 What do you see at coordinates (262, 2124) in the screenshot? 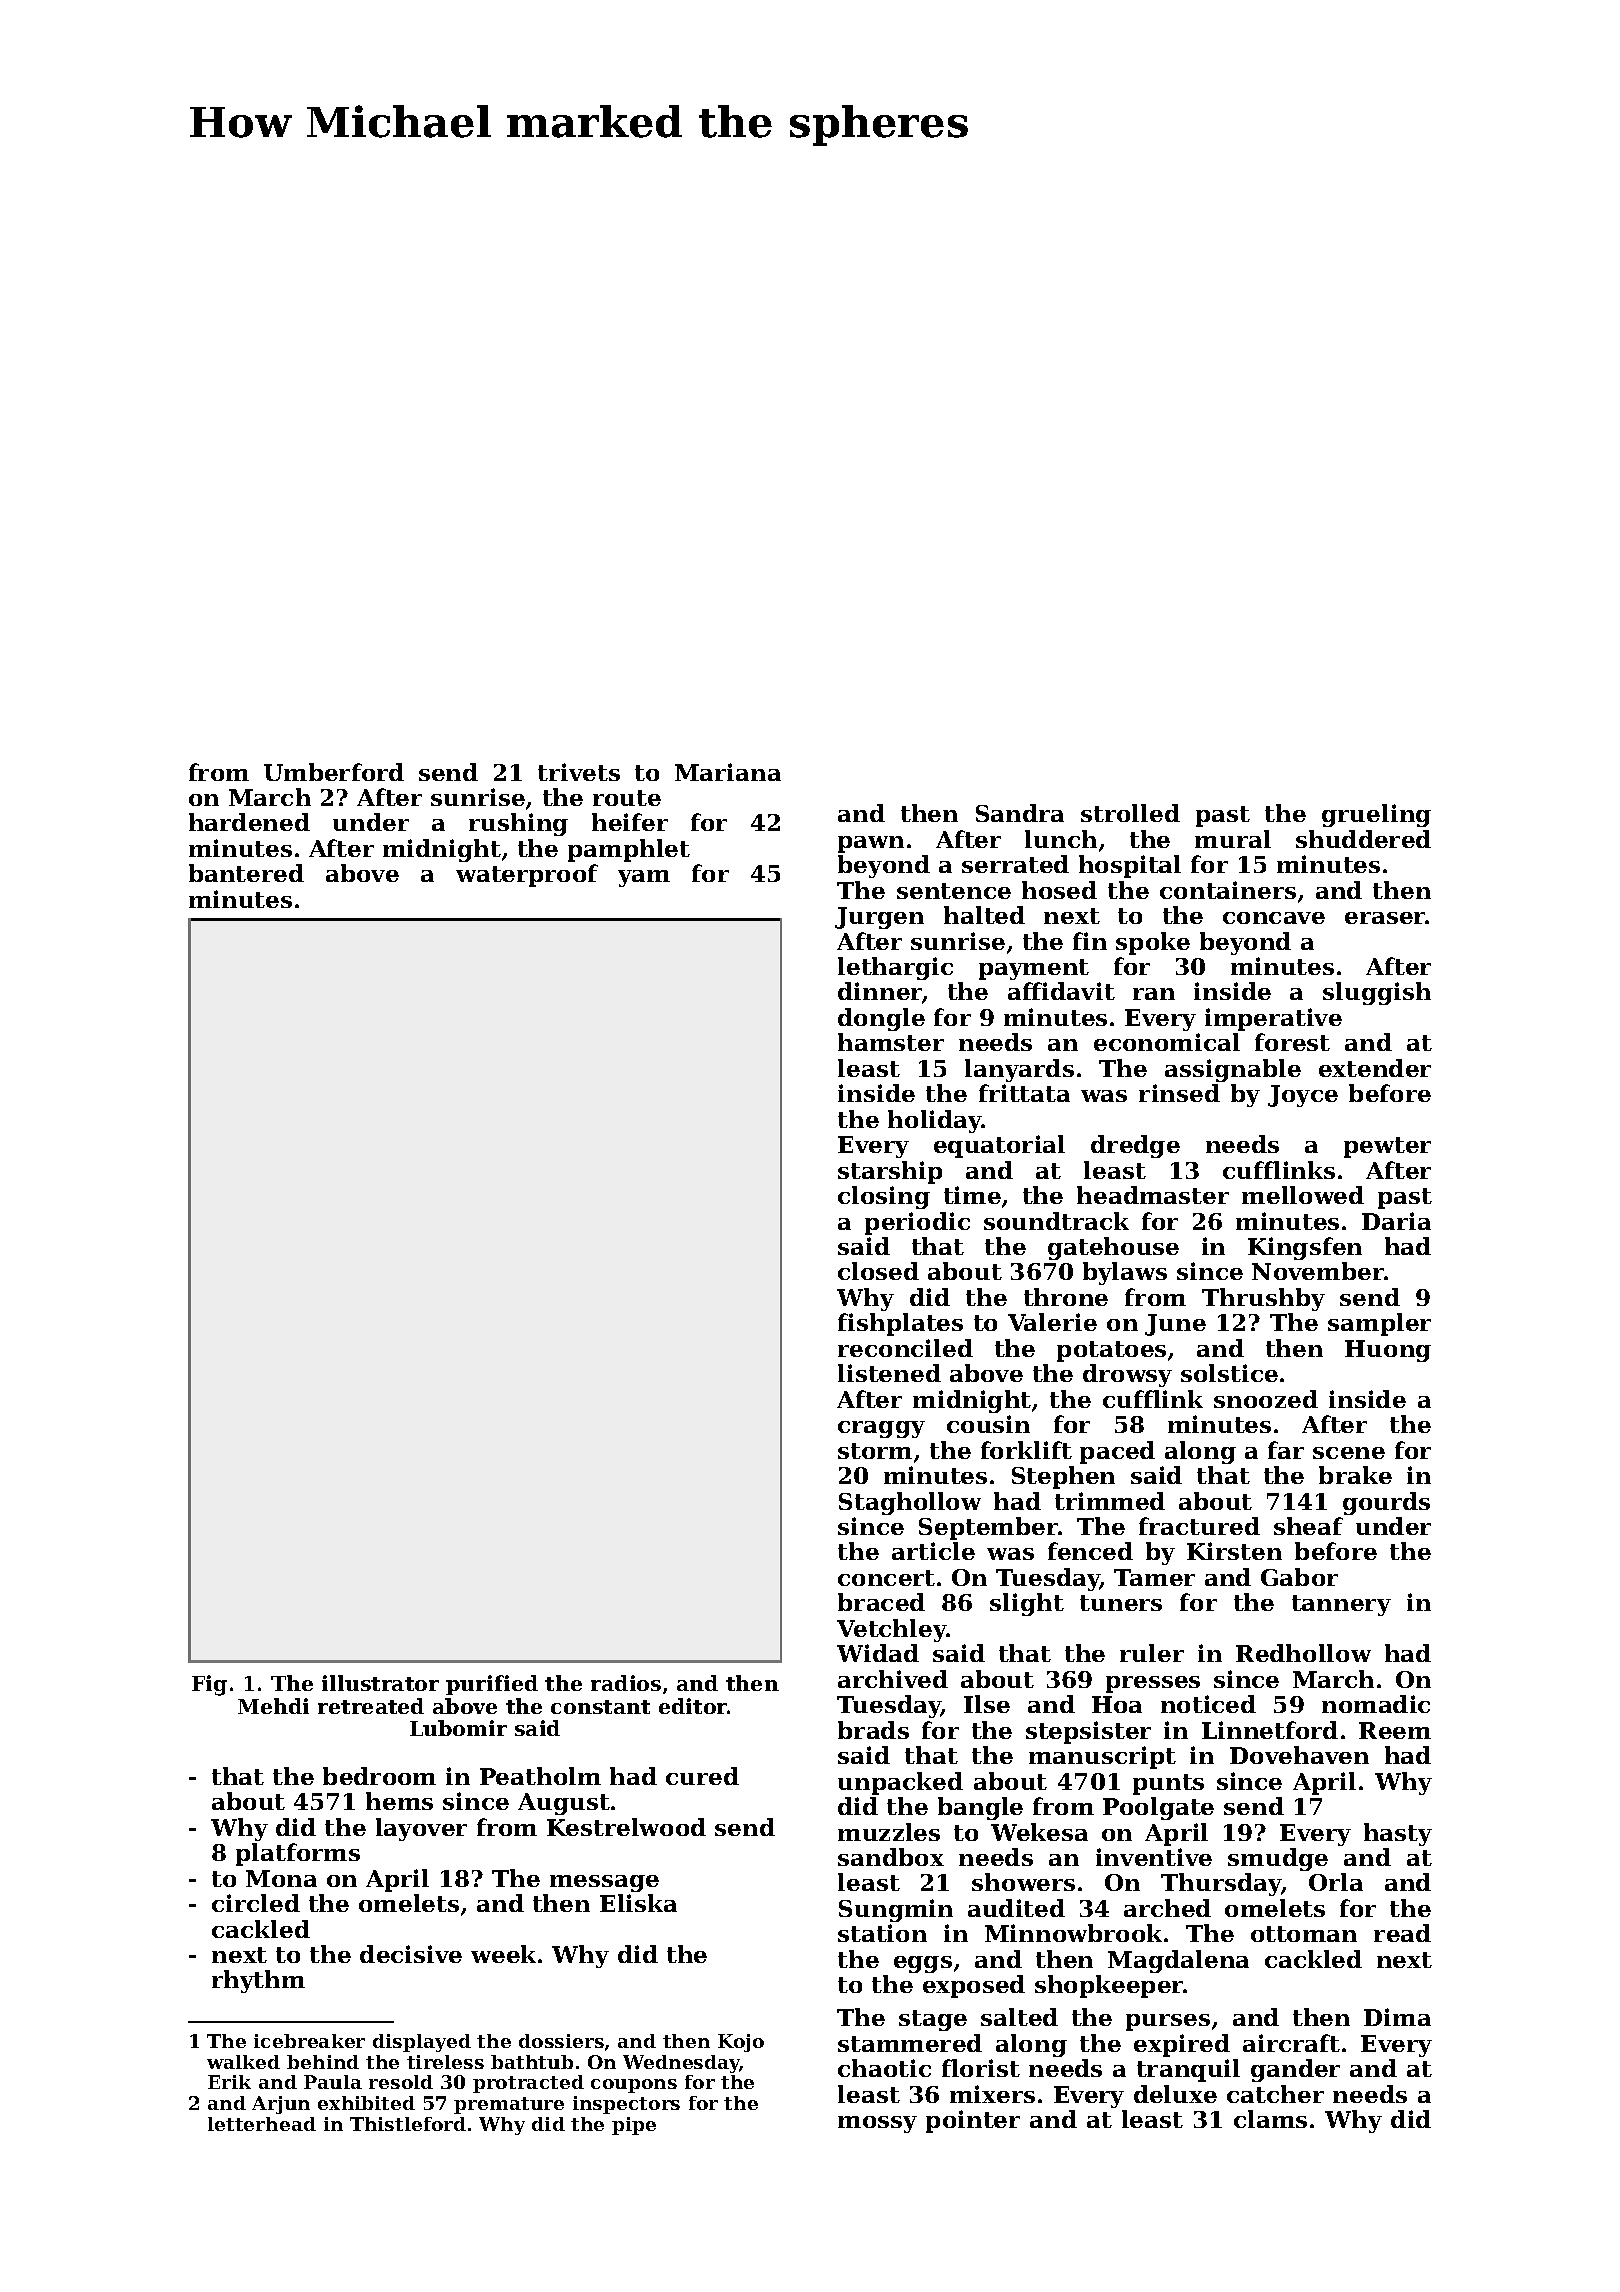
I see `letterhead` at bounding box center [262, 2124].
